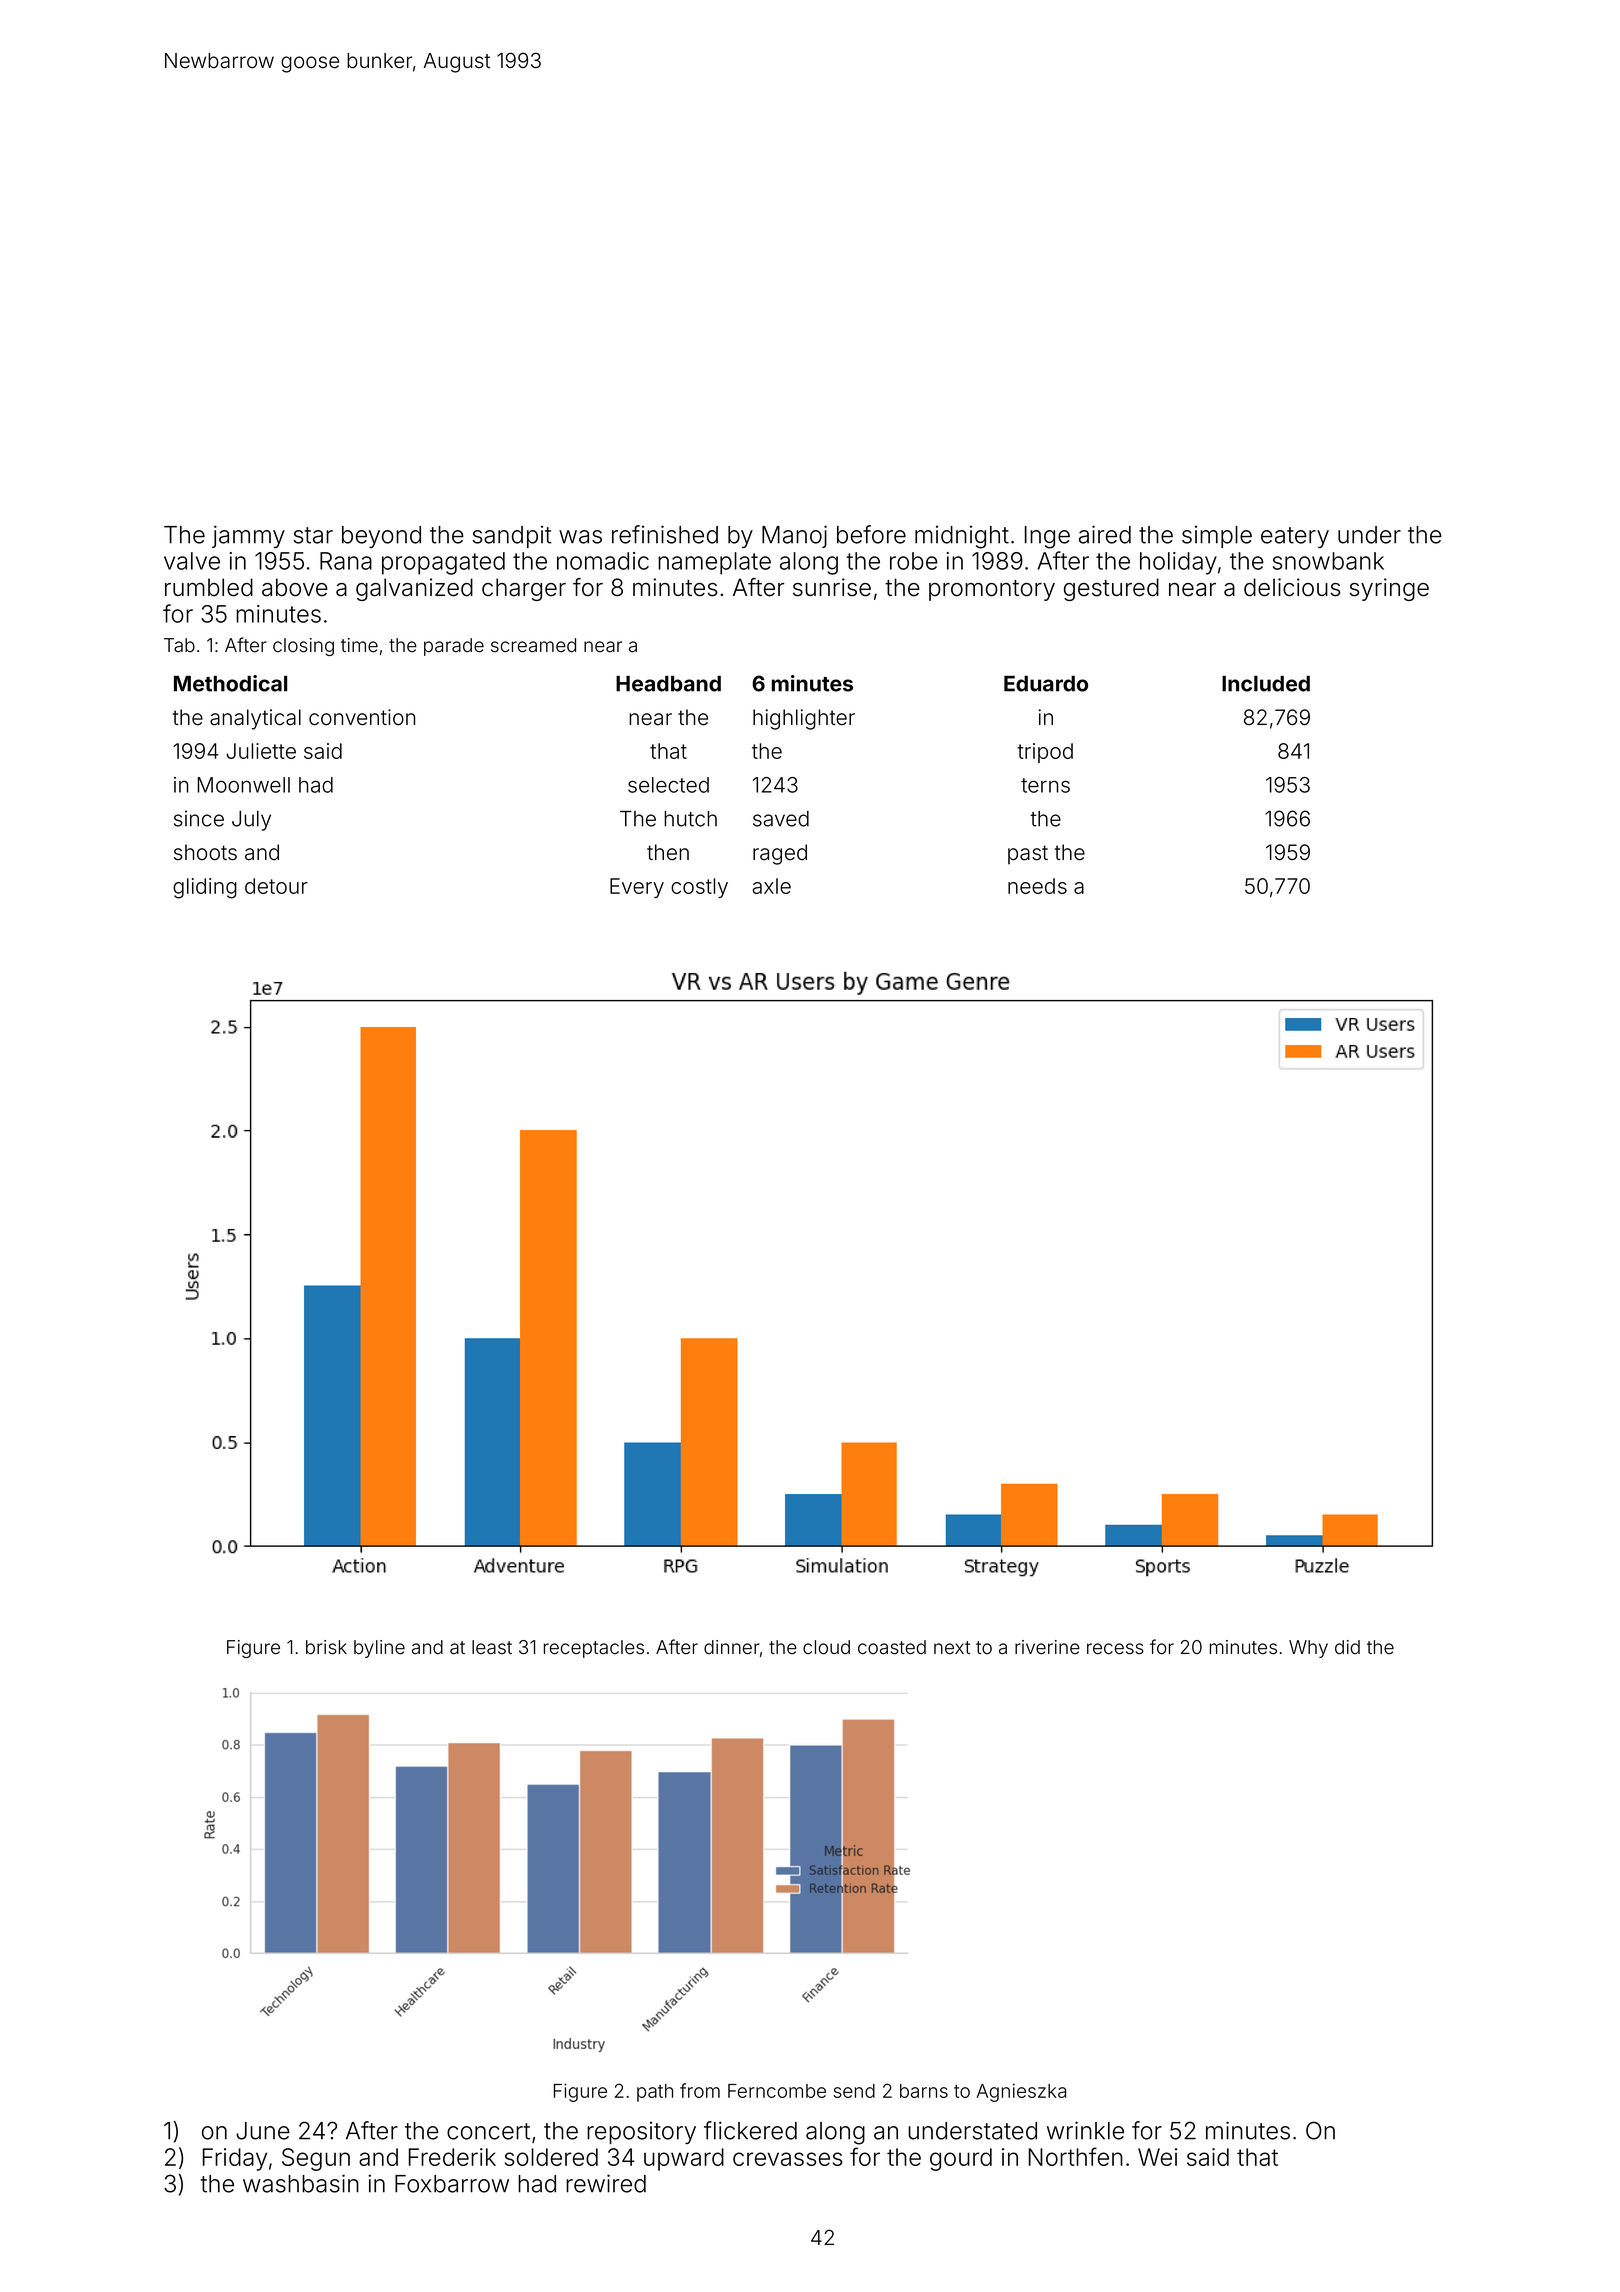  Describe the element at coordinates (637, 888) in the page. I see `Every` at that location.
